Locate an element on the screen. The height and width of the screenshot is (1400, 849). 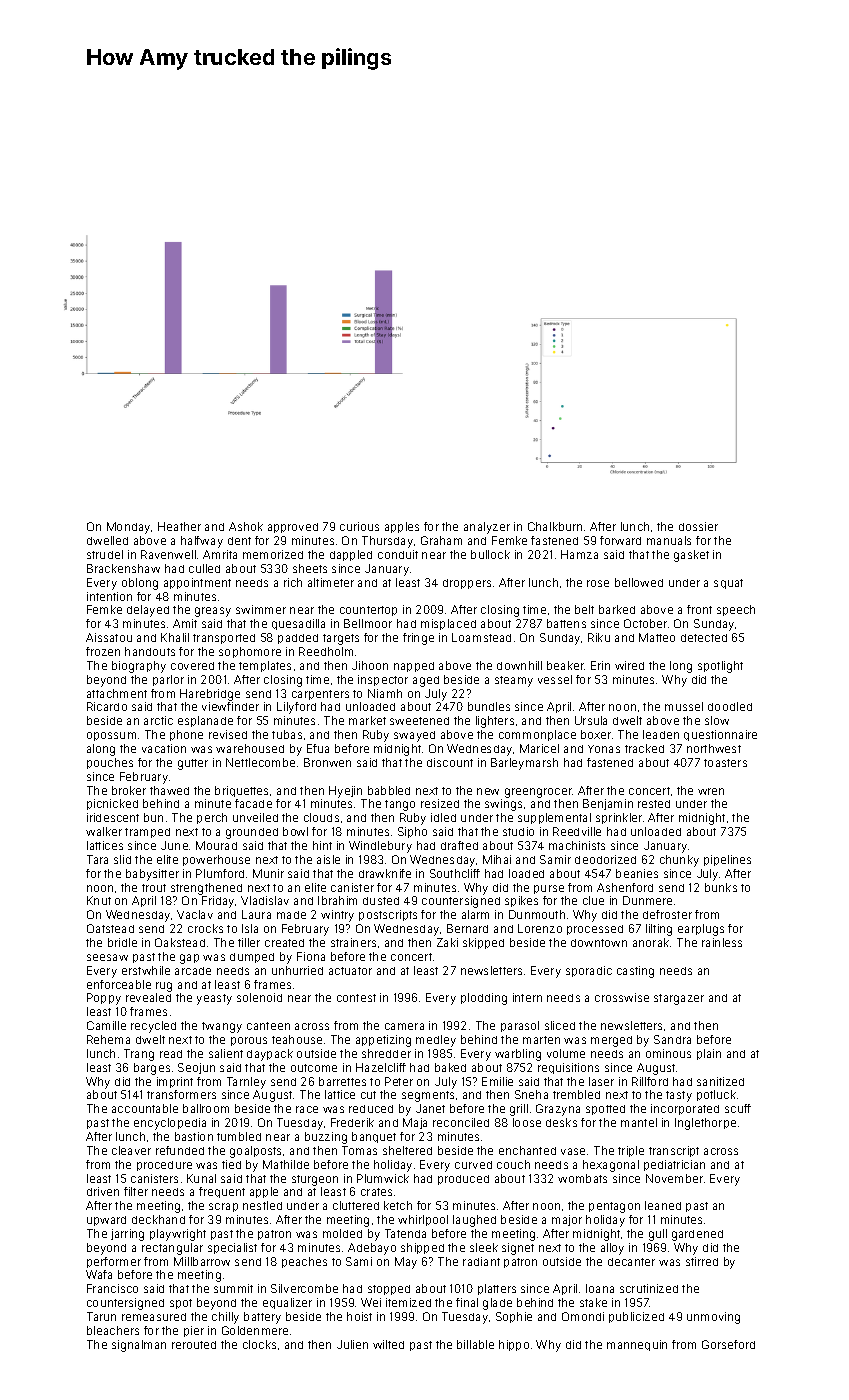
pediatrician is located at coordinates (674, 1165).
